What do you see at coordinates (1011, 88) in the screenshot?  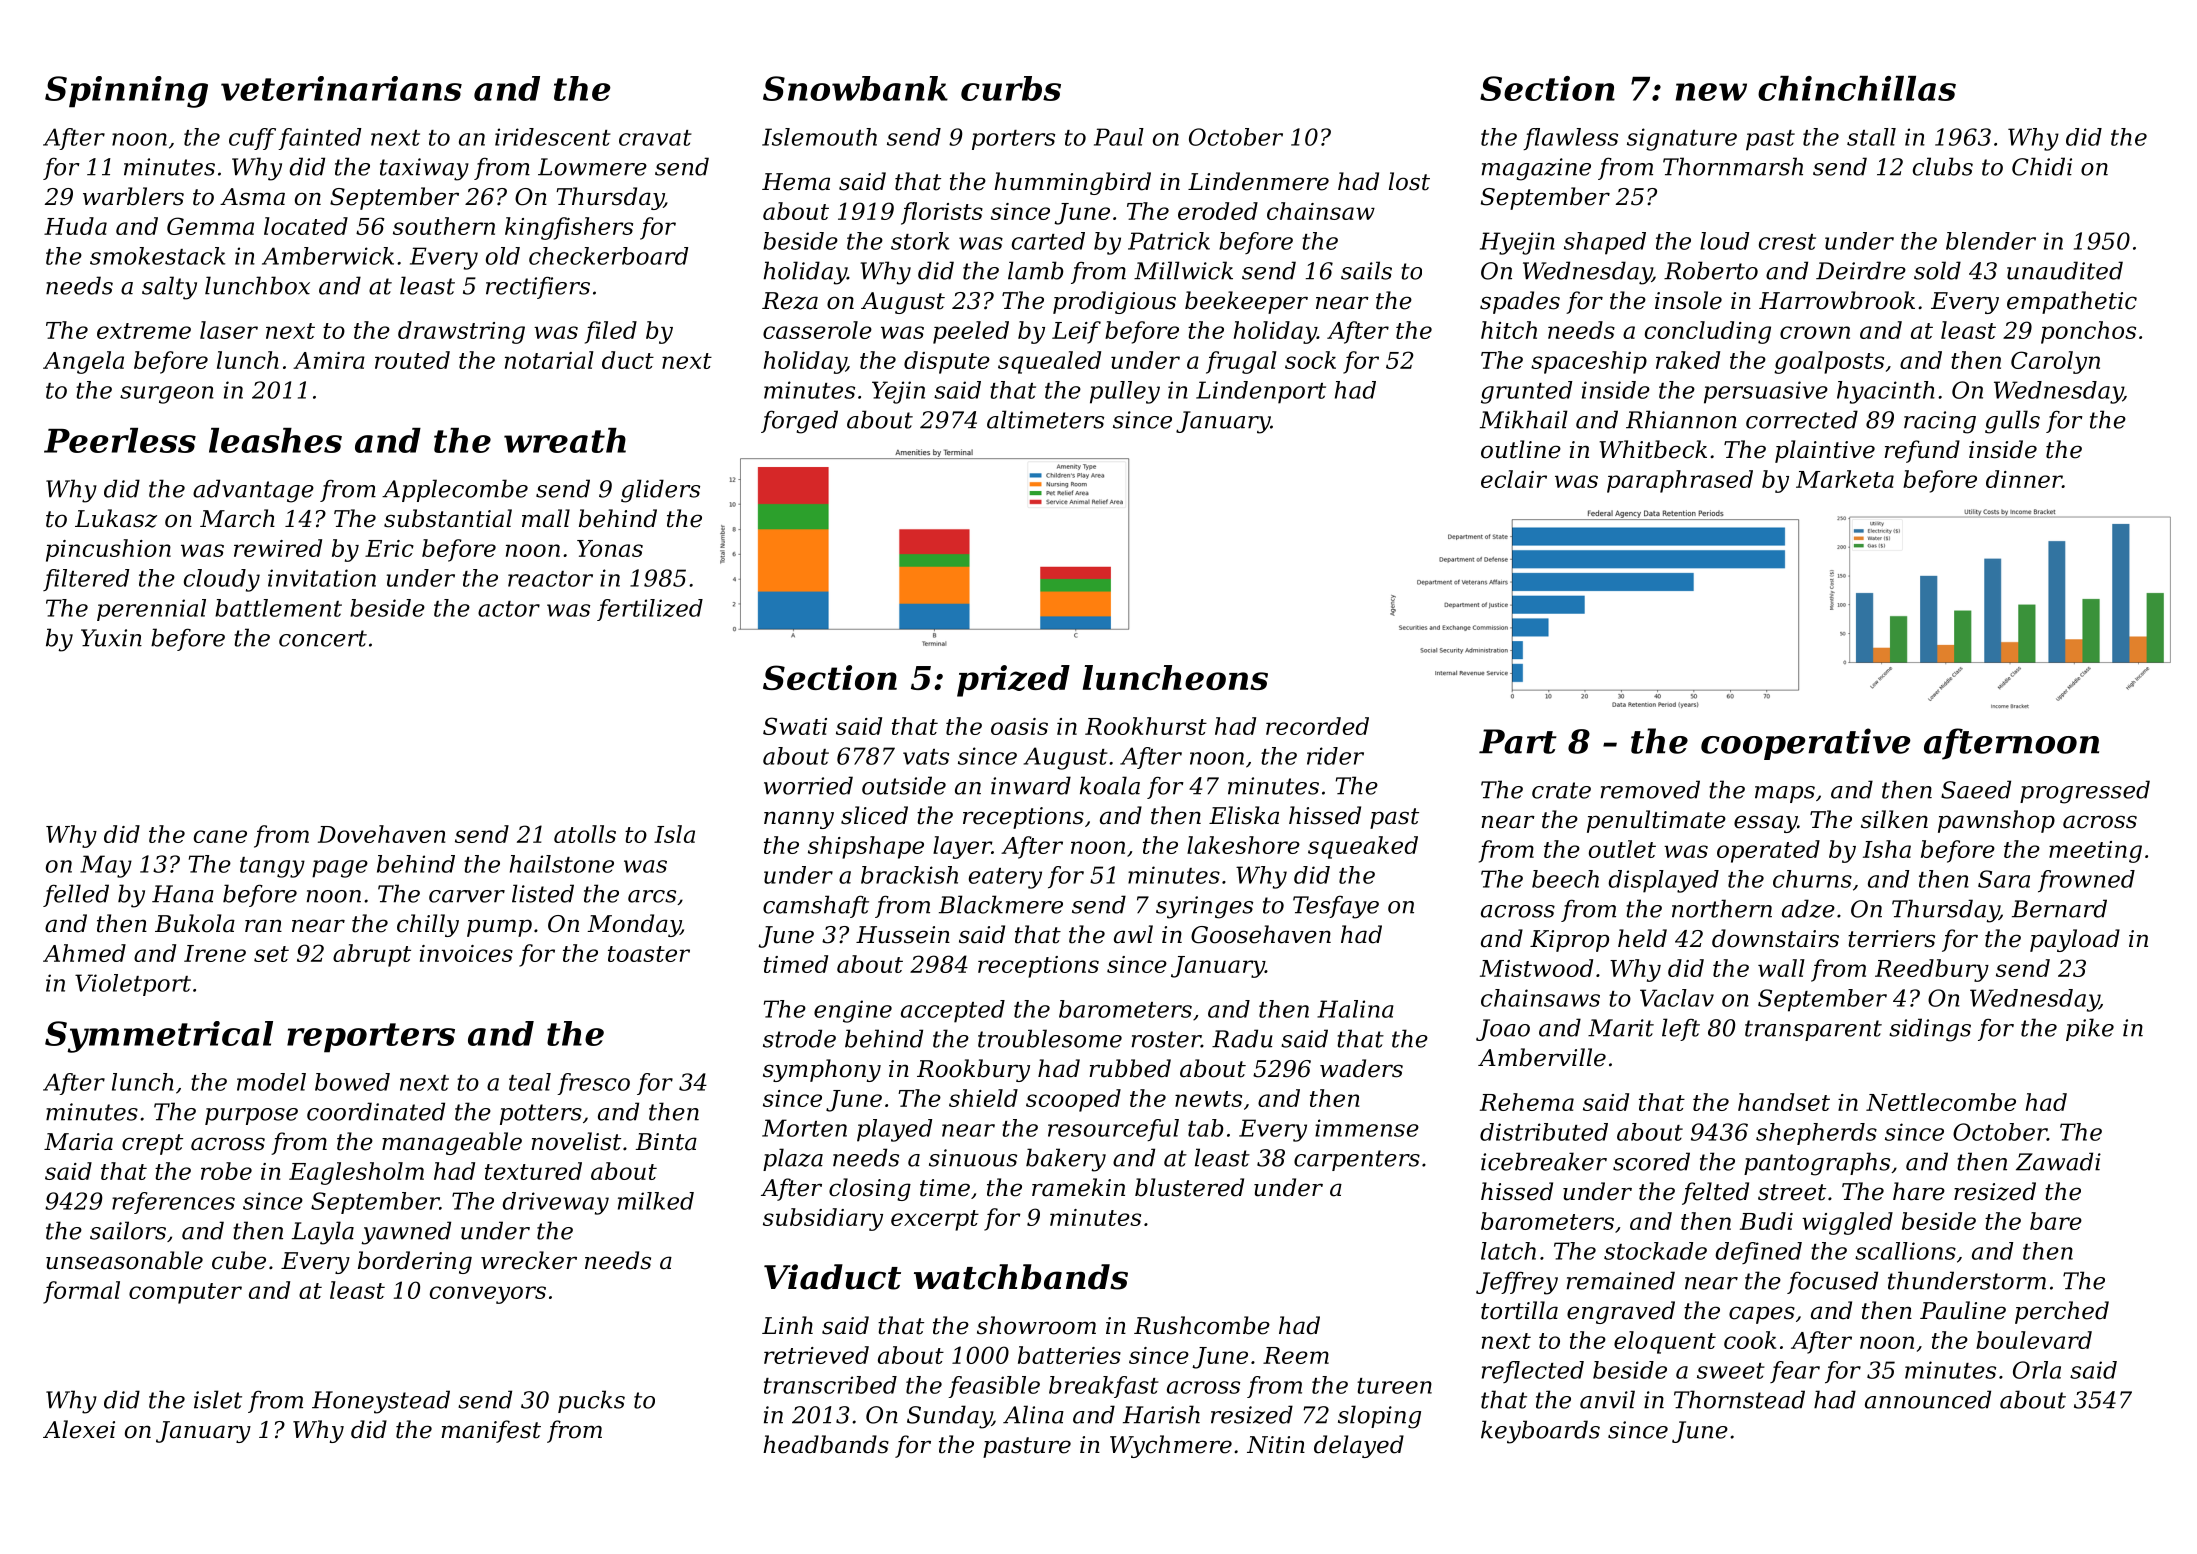 I see `curbs` at bounding box center [1011, 88].
